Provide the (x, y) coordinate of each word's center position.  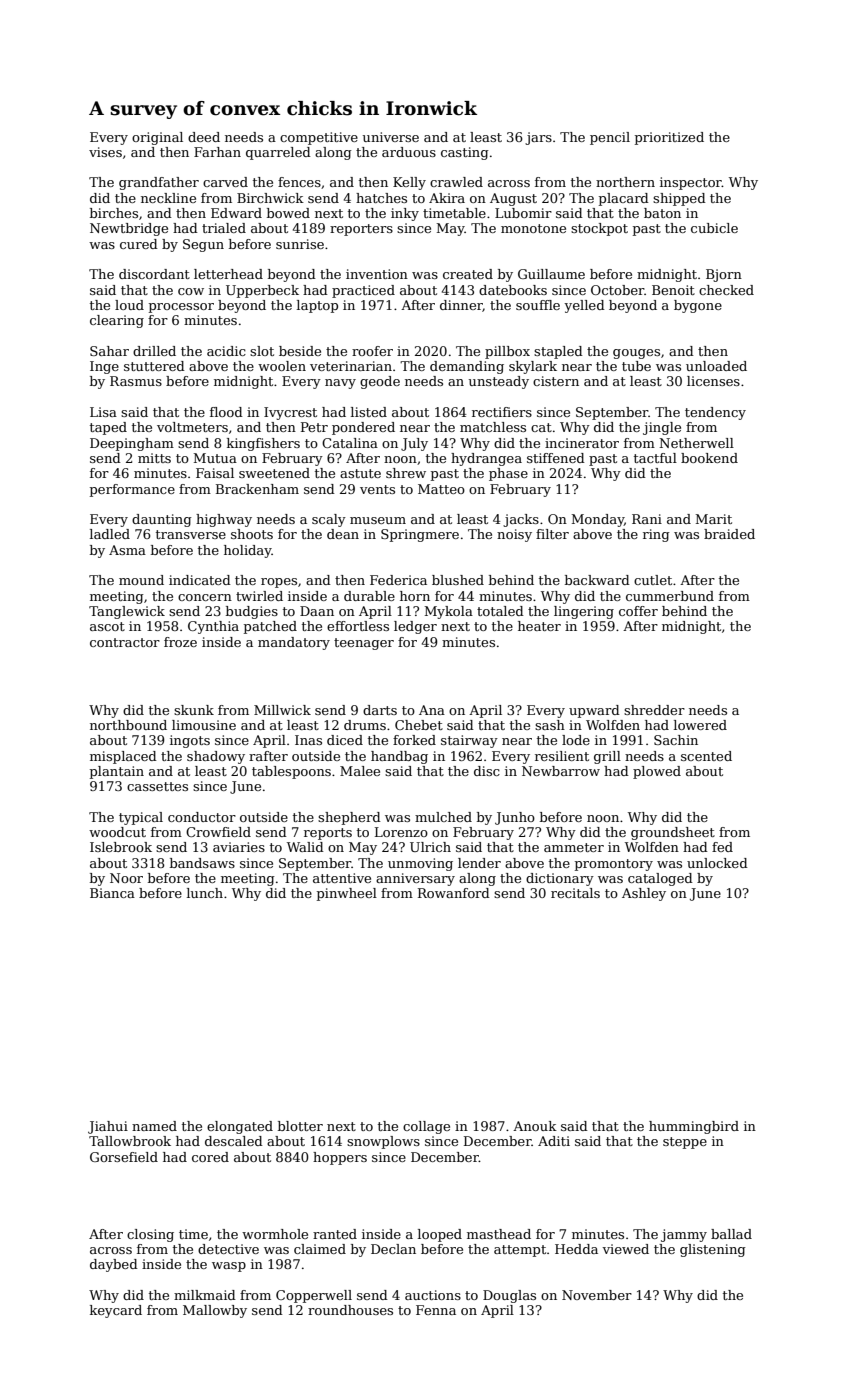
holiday (248, 551)
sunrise (300, 244)
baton (662, 213)
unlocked (717, 863)
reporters (361, 230)
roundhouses (350, 1310)
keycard (116, 1311)
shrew (406, 473)
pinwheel (347, 894)
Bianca (112, 893)
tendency (715, 413)
